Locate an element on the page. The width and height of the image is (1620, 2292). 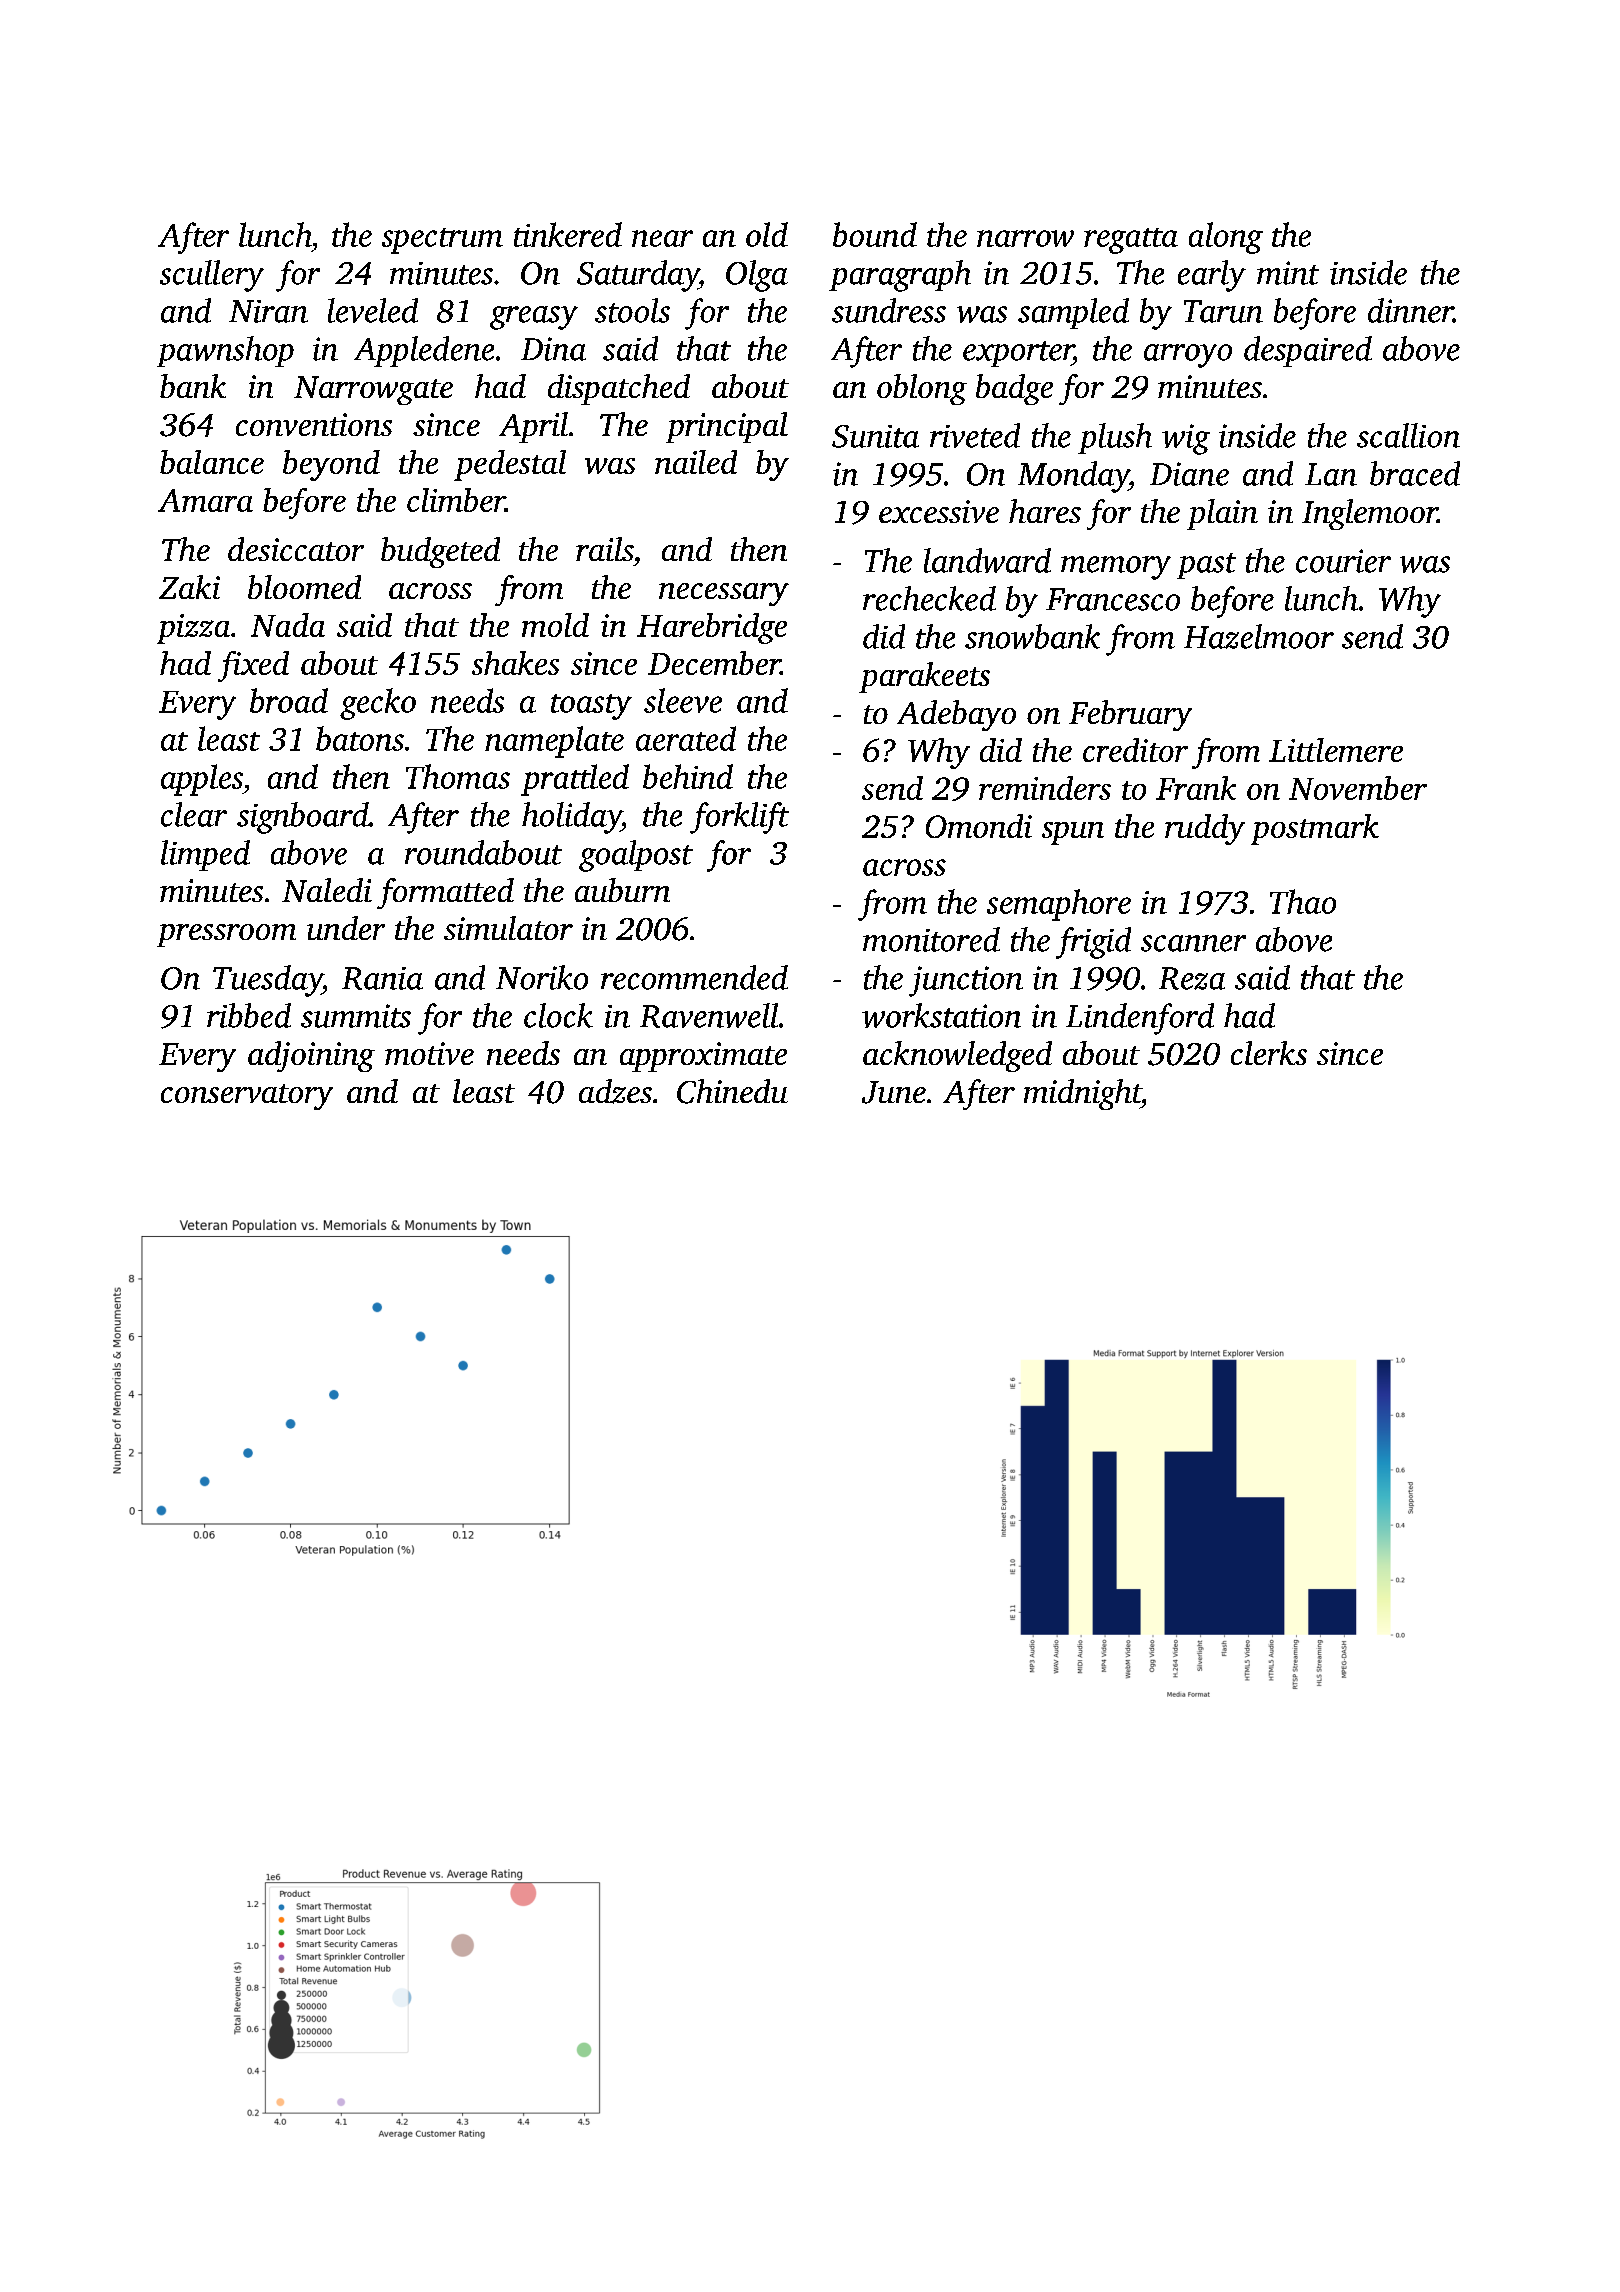
Francesco is located at coordinates (1113, 599).
